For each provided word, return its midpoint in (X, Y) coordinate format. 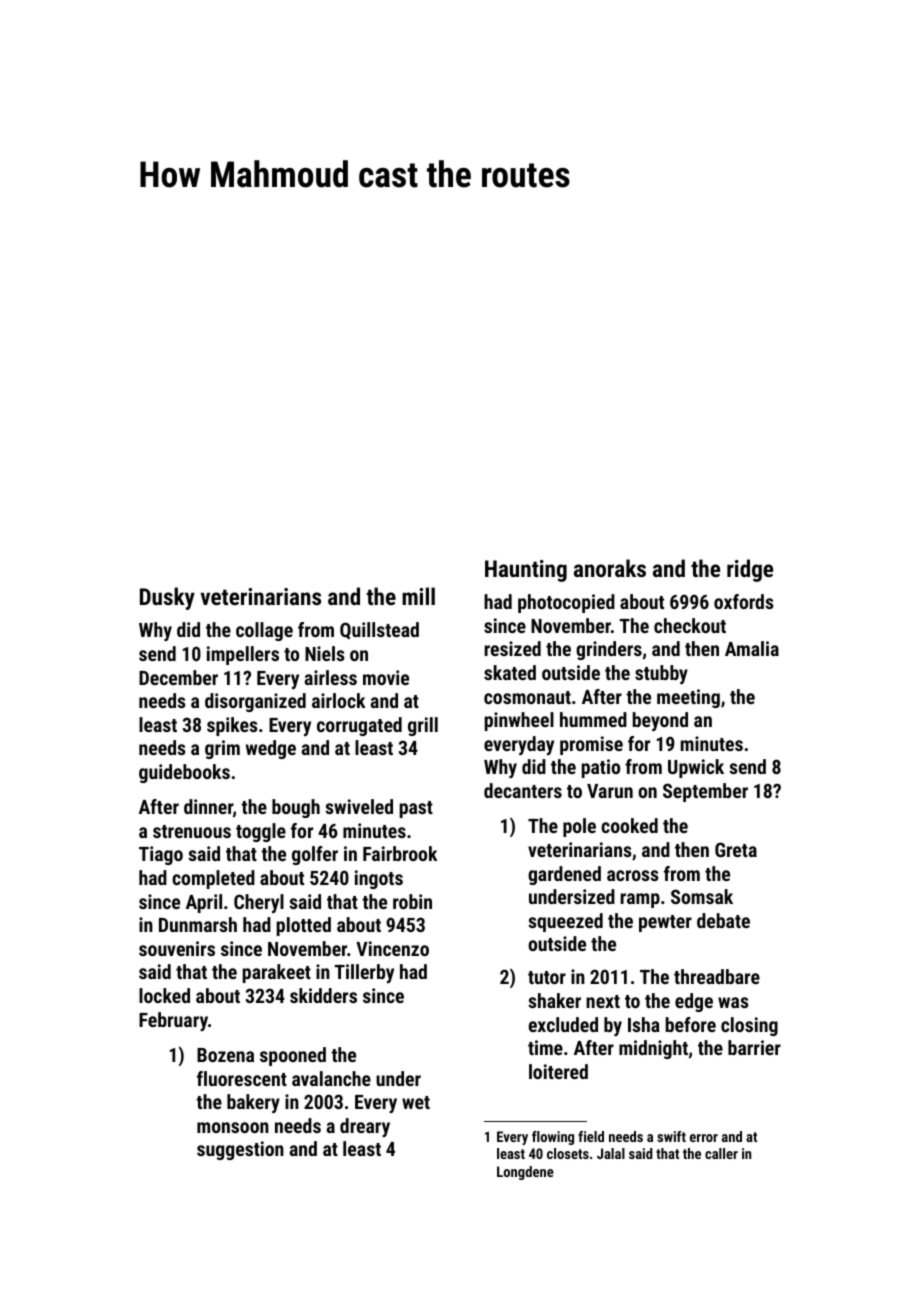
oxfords (743, 601)
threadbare (717, 976)
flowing (553, 1138)
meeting (688, 698)
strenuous (192, 831)
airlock (338, 700)
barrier (754, 1047)
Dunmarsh (198, 924)
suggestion (240, 1150)
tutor (547, 977)
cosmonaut (527, 697)
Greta (736, 849)
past (416, 809)
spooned (293, 1056)
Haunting (526, 571)
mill (418, 596)
